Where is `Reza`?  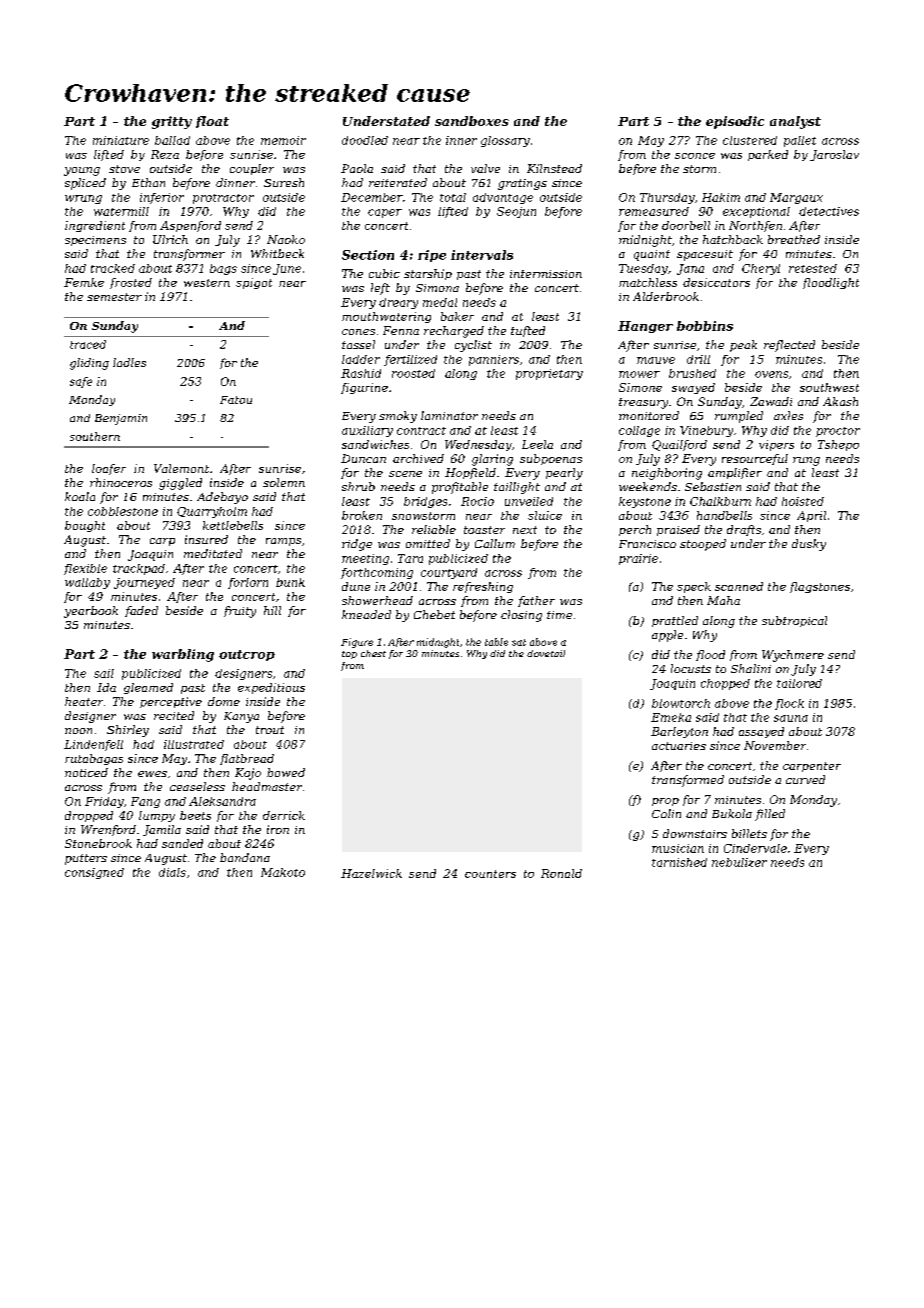 Reza is located at coordinates (165, 154).
